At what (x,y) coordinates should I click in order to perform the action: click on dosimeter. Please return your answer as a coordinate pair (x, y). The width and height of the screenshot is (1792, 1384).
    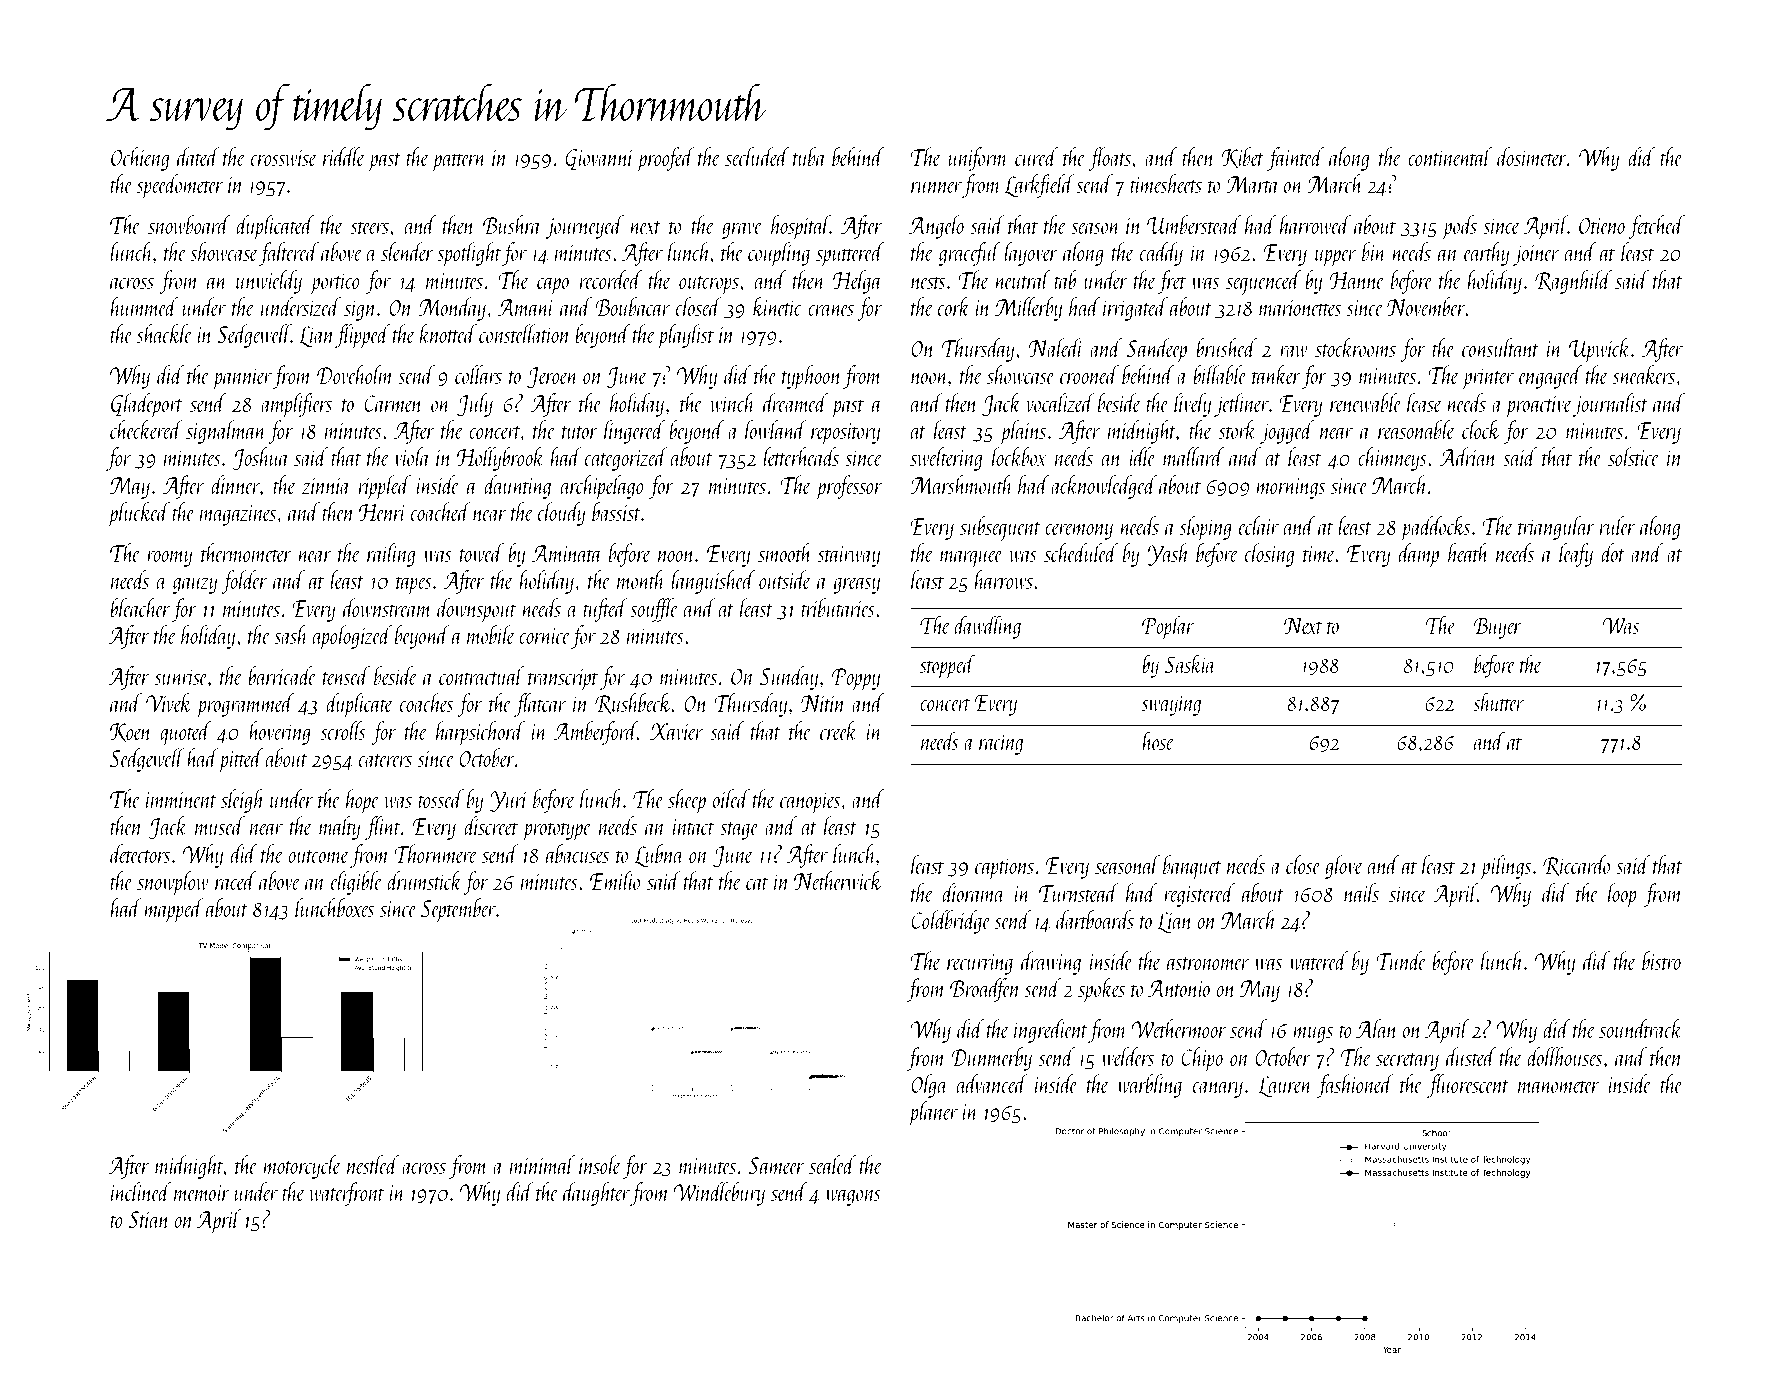
    Looking at the image, I should click on (1532, 156).
